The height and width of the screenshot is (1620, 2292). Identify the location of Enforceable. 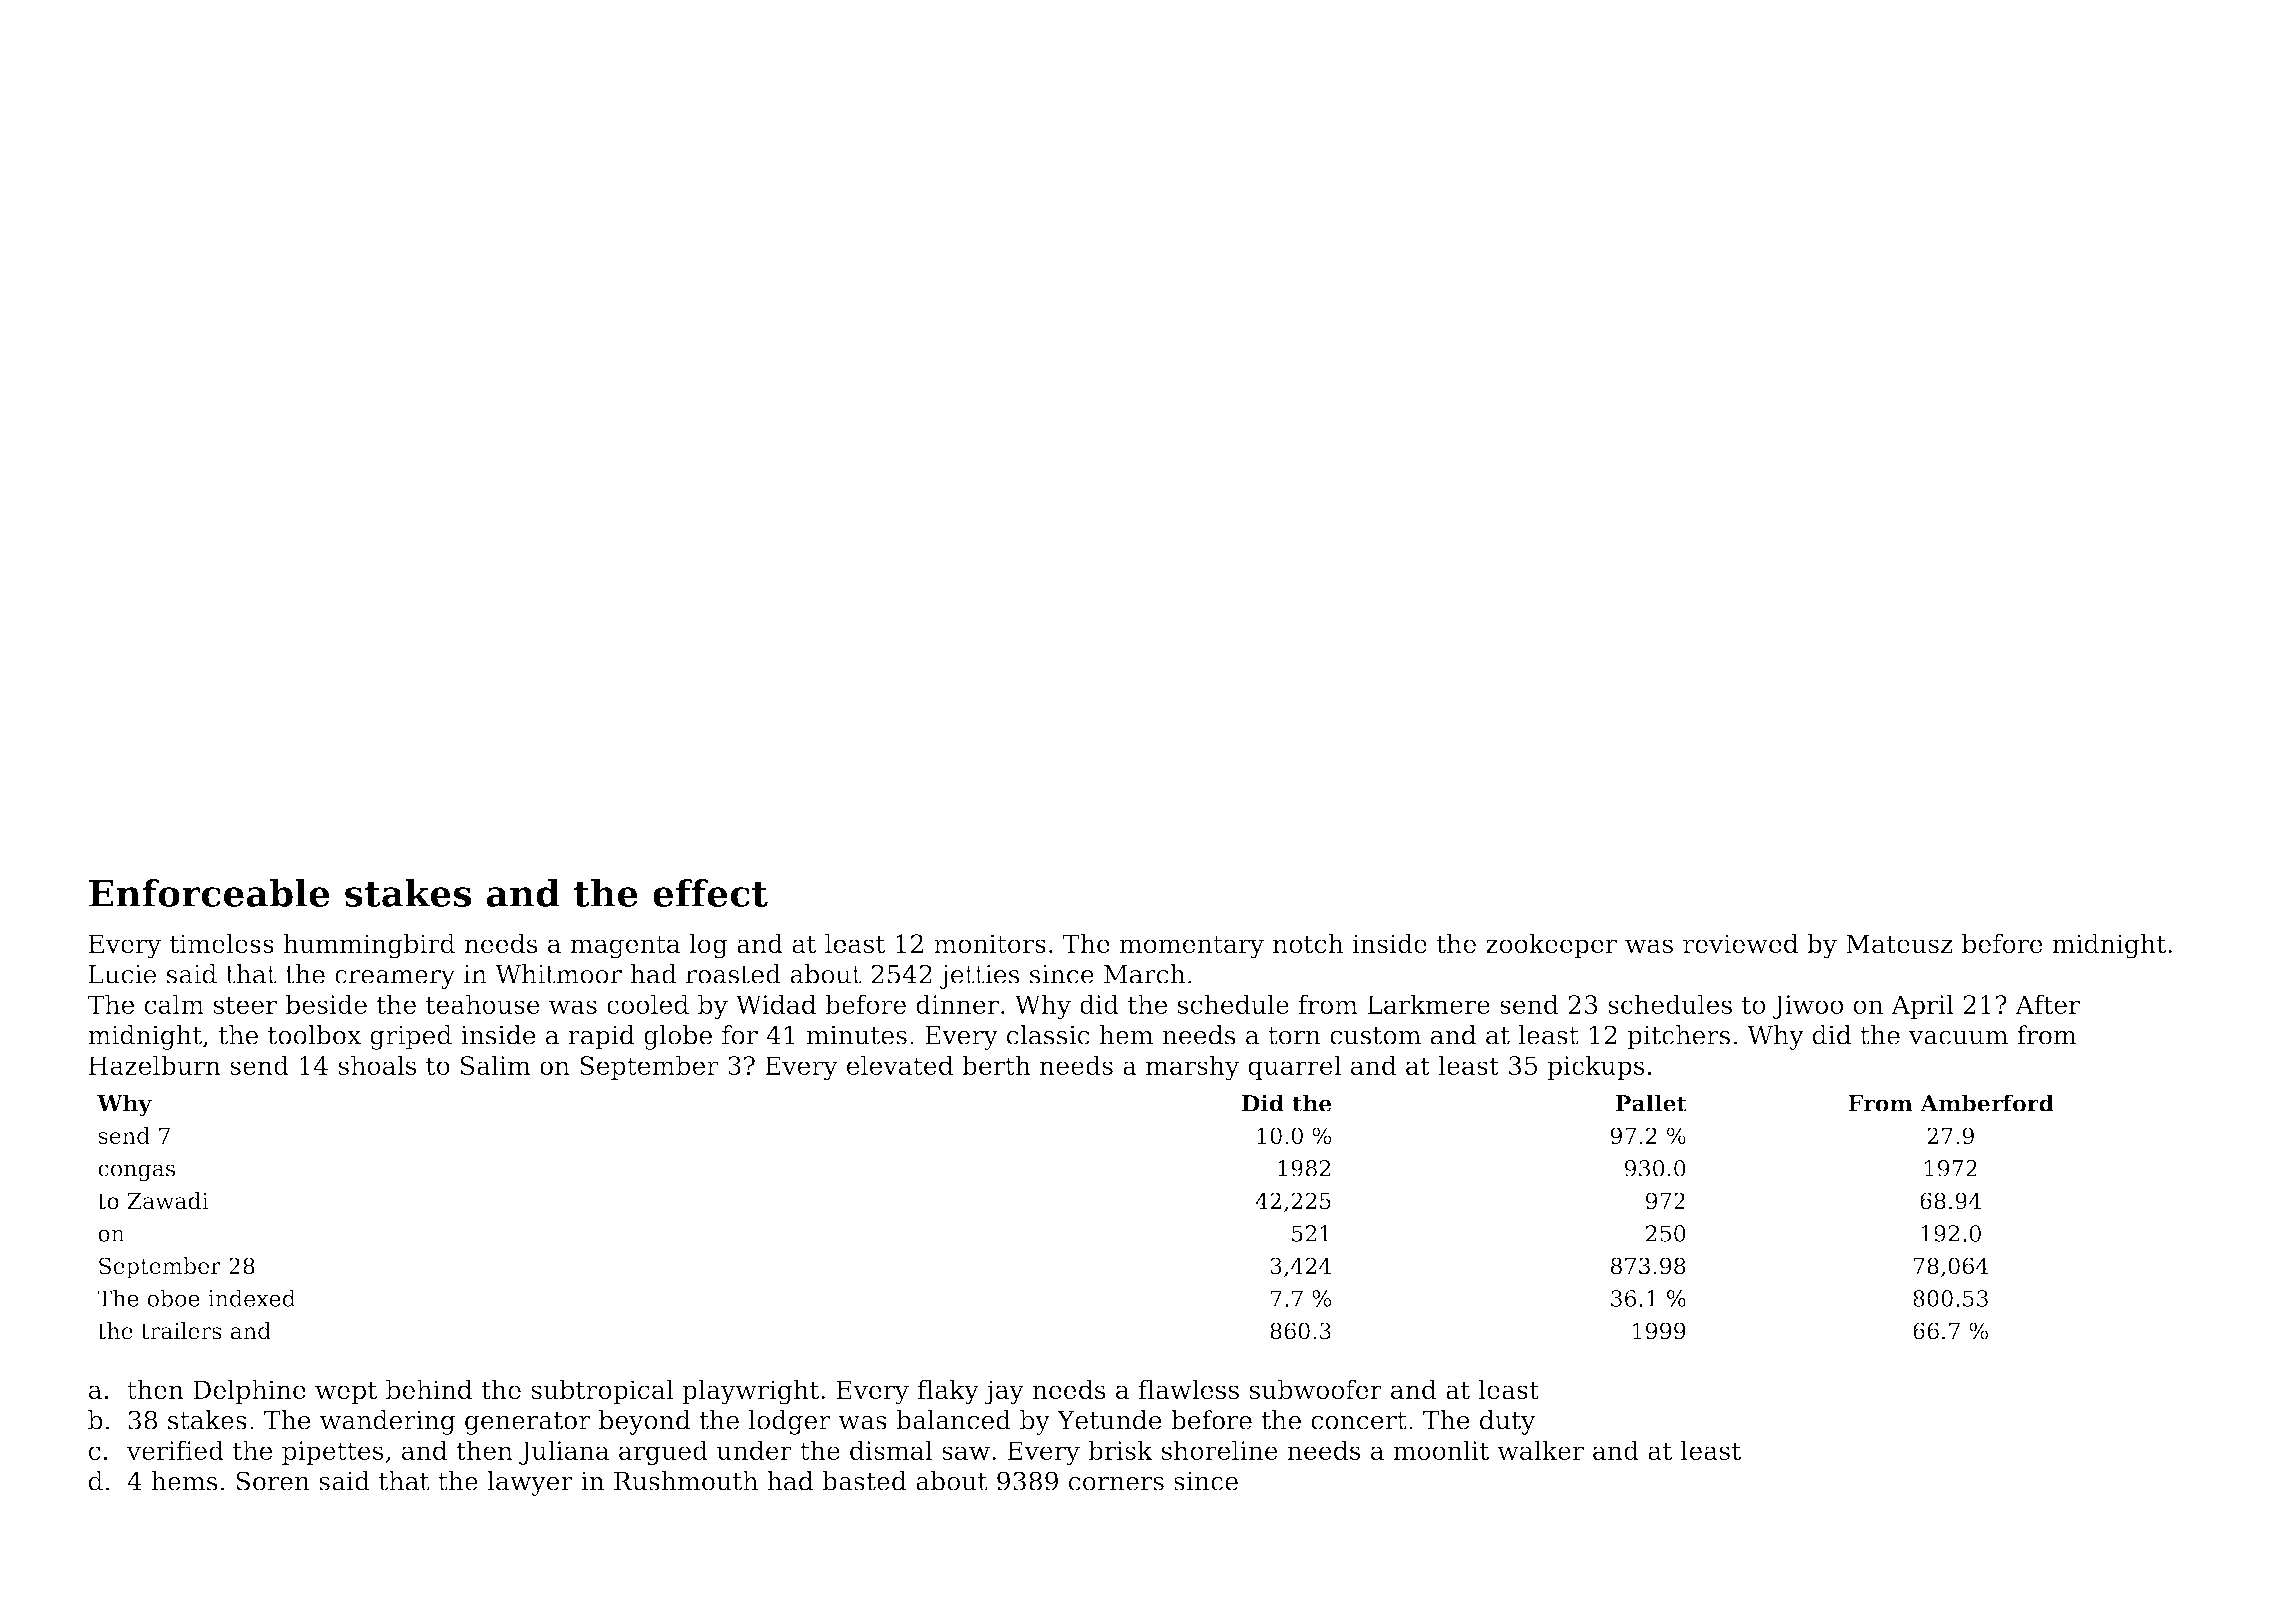
(209, 893).
